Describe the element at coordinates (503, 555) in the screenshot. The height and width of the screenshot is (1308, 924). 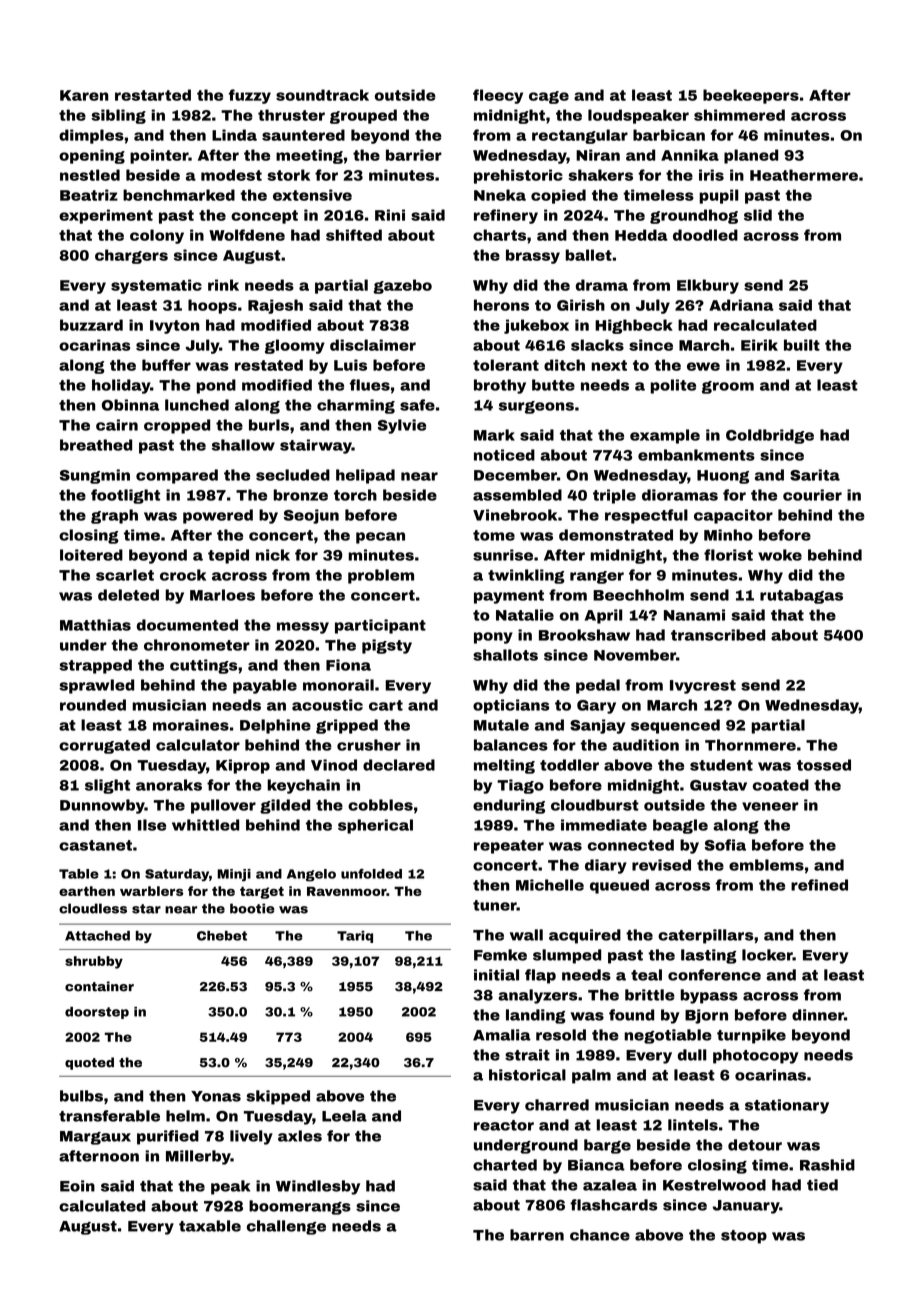
I see `sunrise` at that location.
